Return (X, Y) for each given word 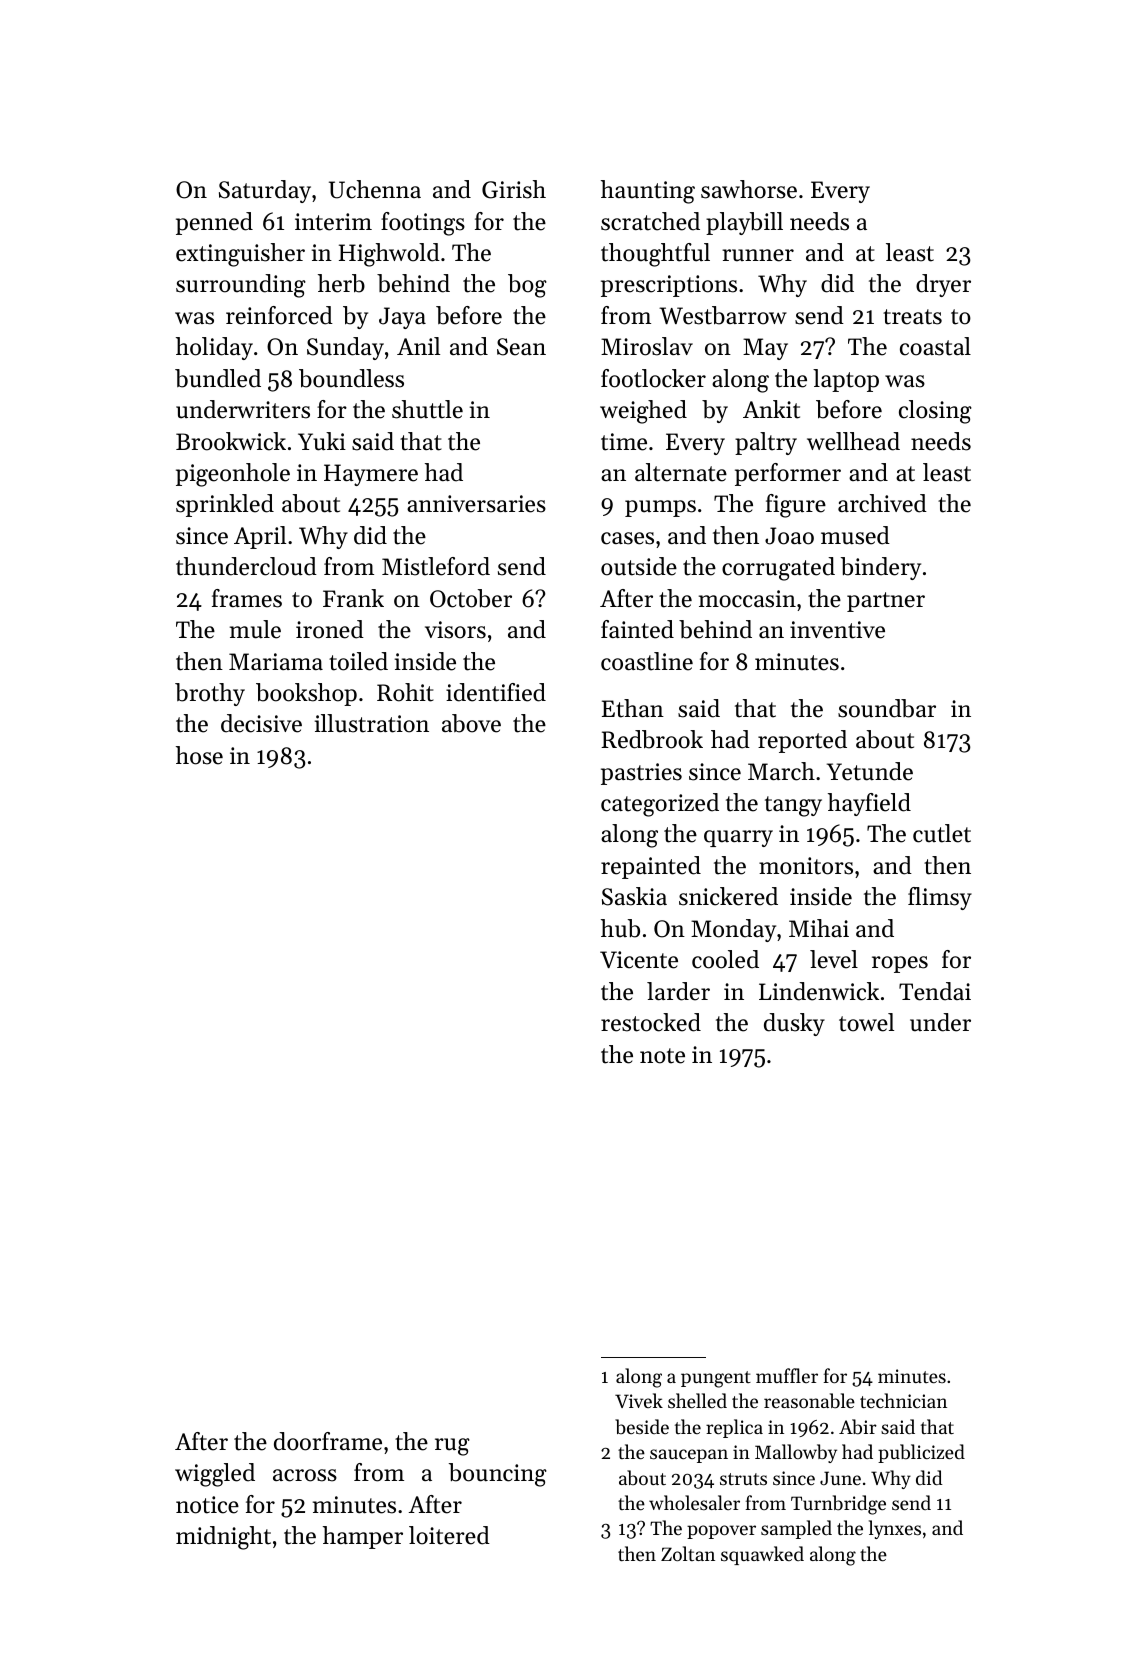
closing (935, 412)
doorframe (328, 1441)
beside (642, 1426)
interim (333, 222)
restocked (651, 1022)
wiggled (215, 1475)
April (260, 537)
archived (882, 503)
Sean (521, 347)
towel (866, 1022)
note (662, 1056)
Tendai (935, 991)
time (624, 442)
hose (199, 755)
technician (903, 1400)
